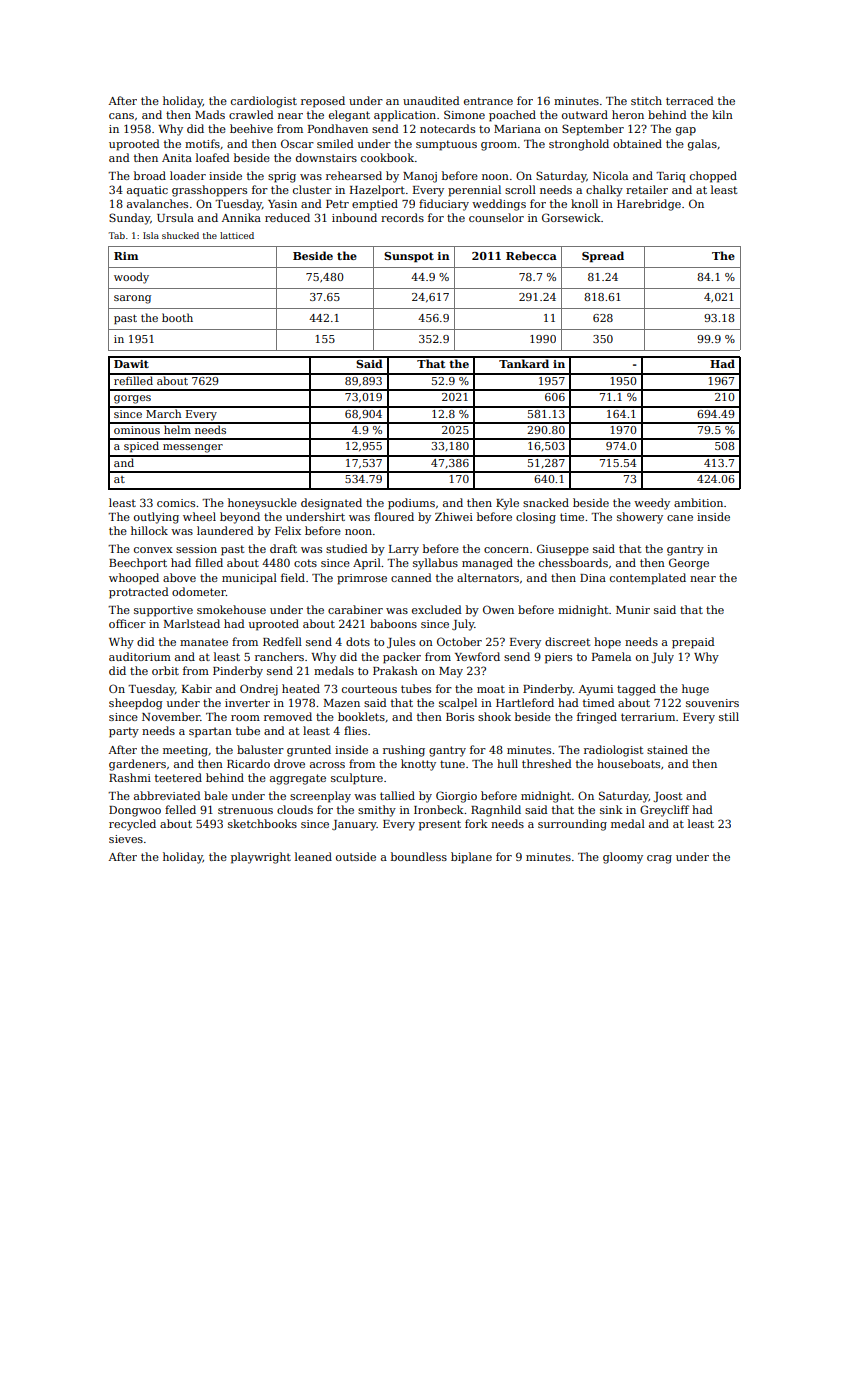  Describe the element at coordinates (126, 839) in the page. I see `sieves` at that location.
